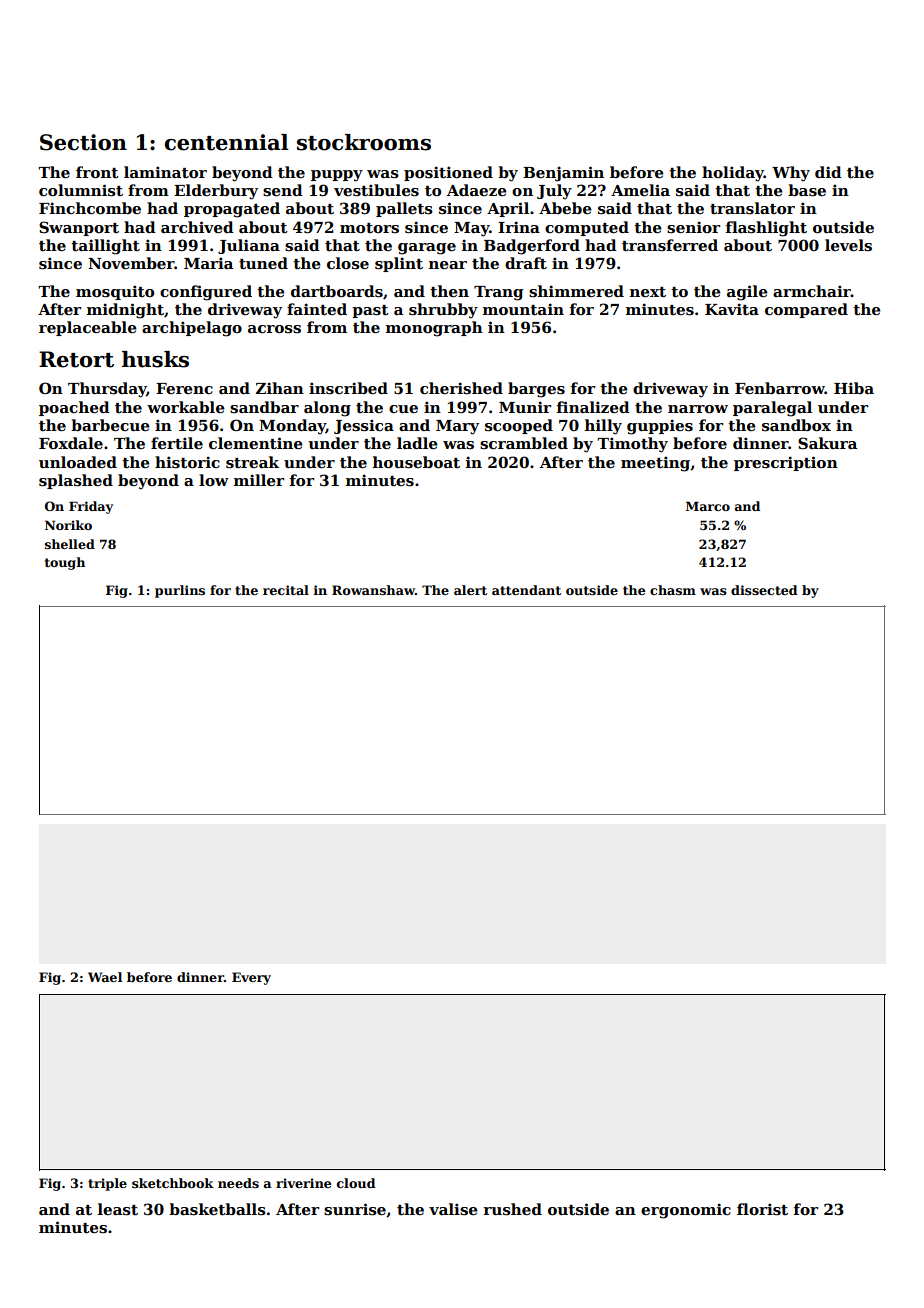 This screenshot has height=1308, width=924. Describe the element at coordinates (373, 590) in the screenshot. I see `Rowanshaw` at that location.
